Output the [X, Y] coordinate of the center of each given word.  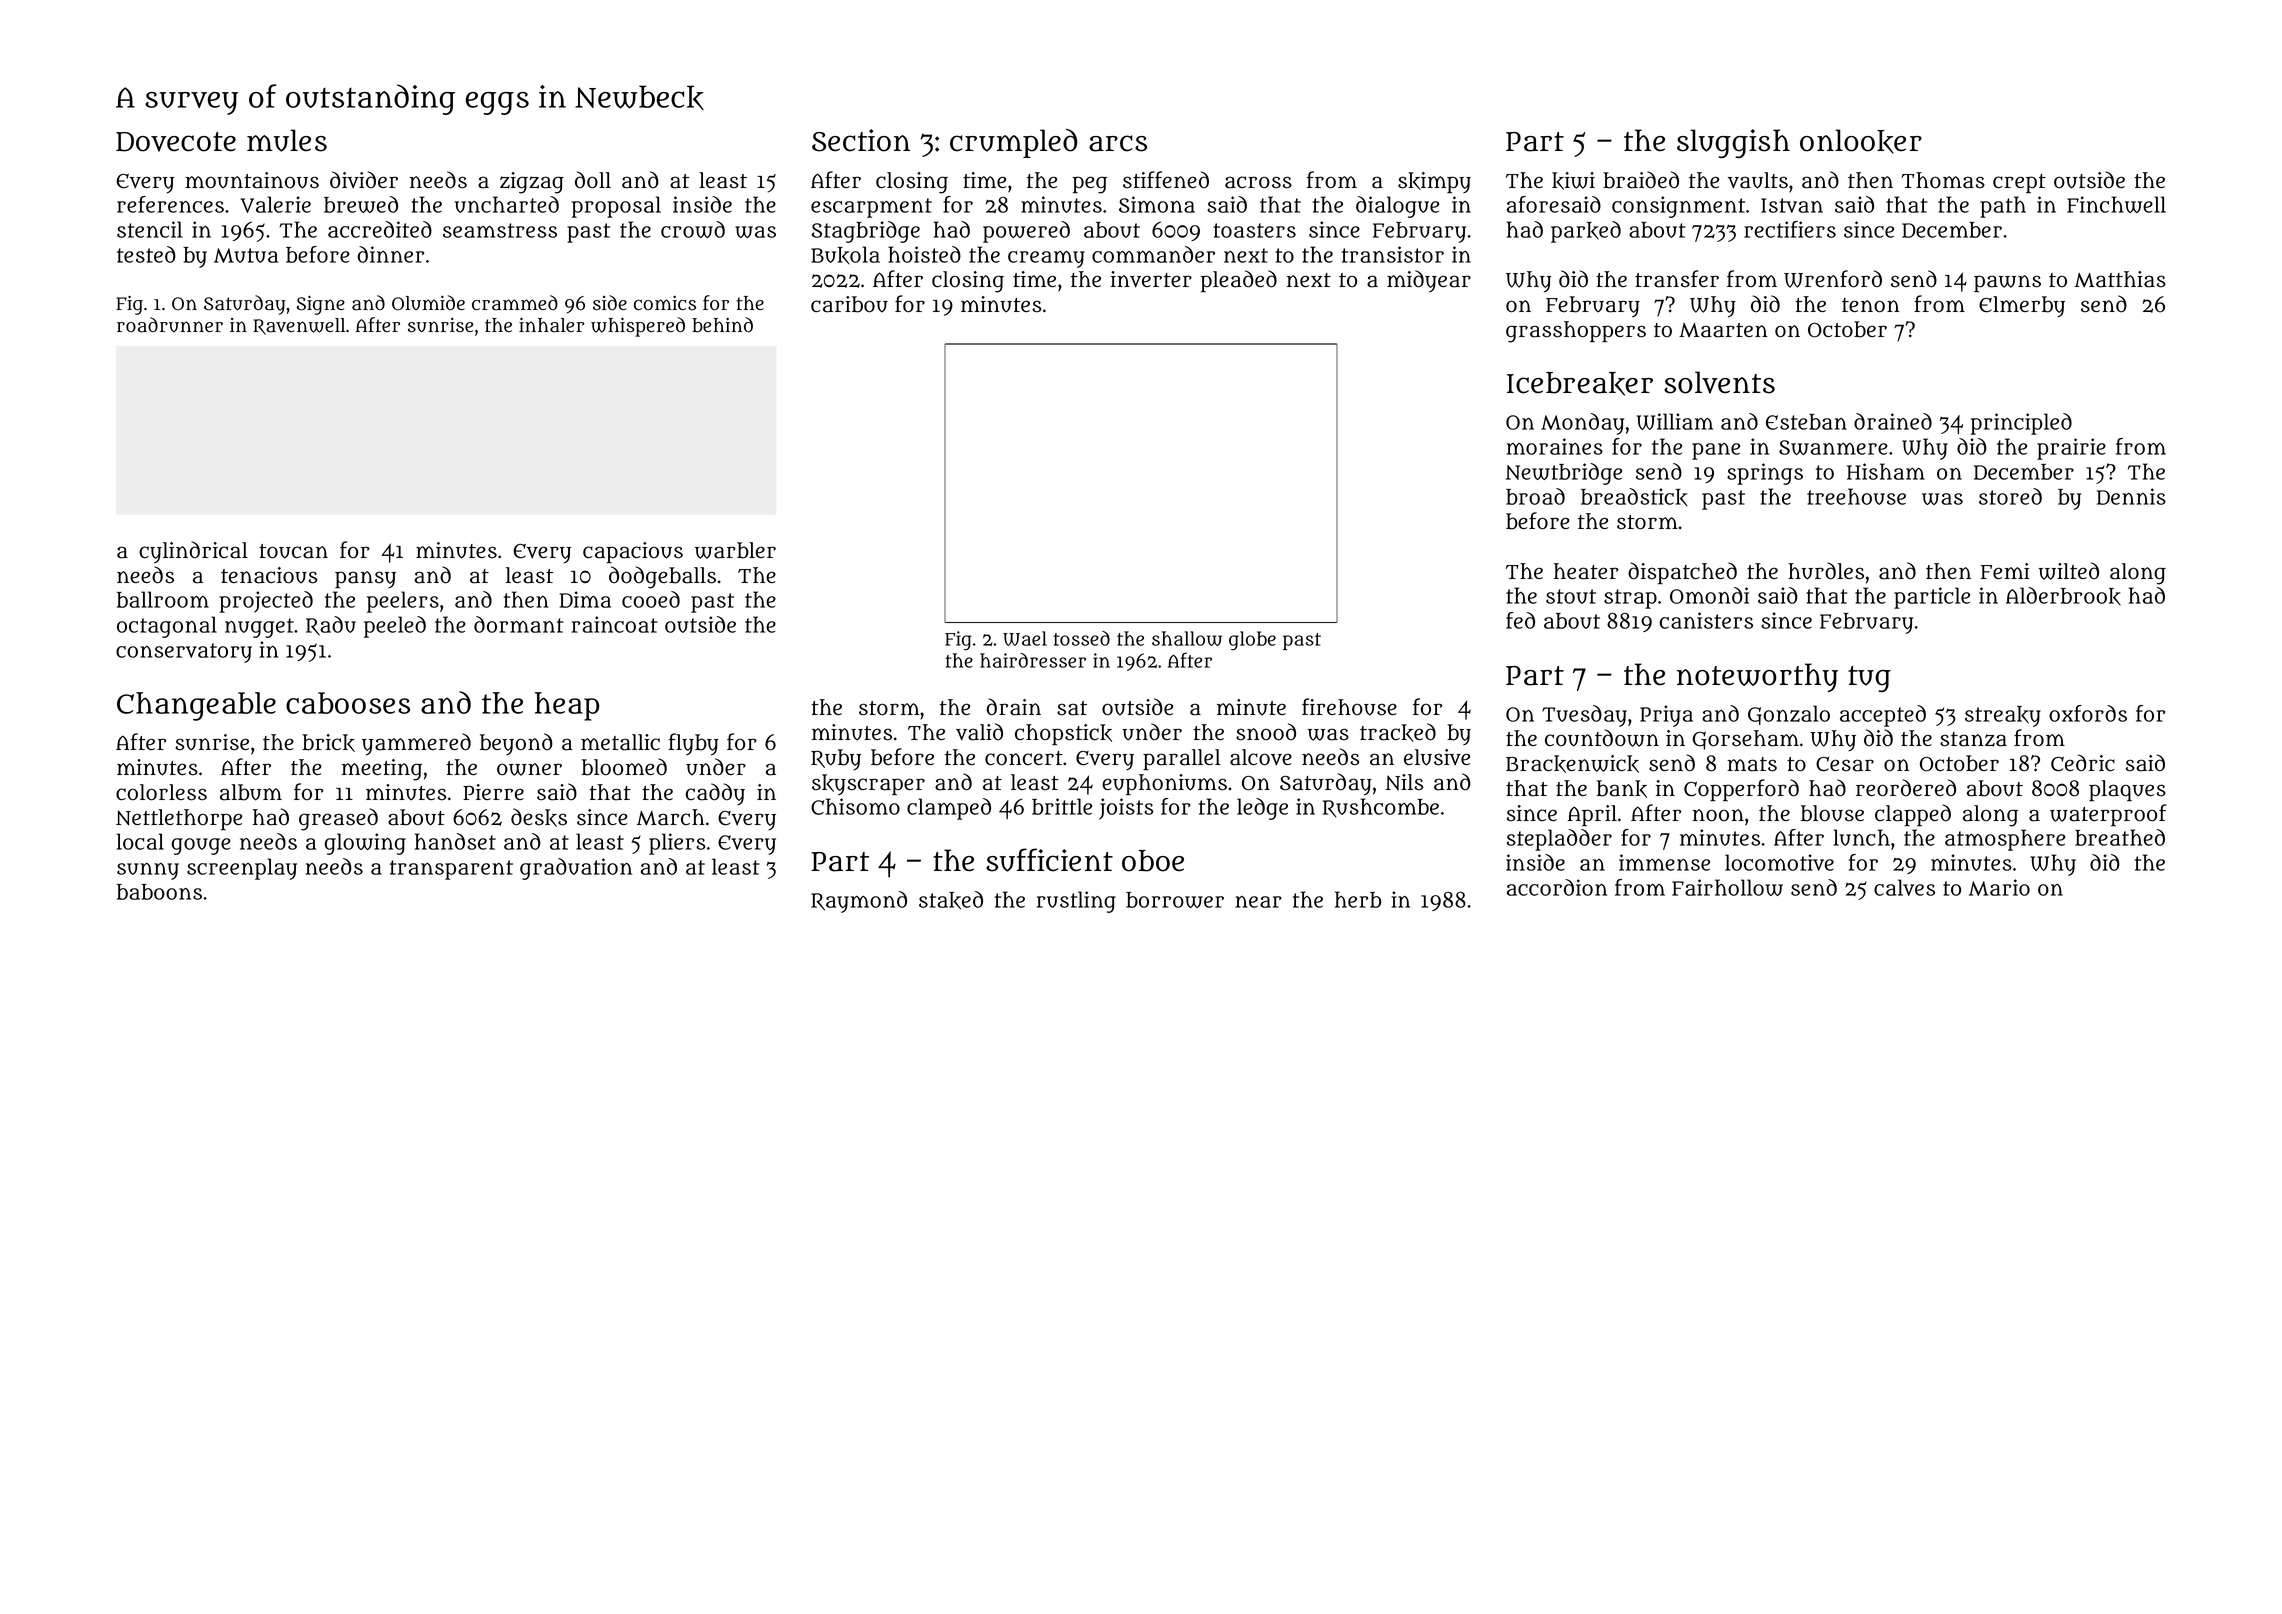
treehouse [1856, 496]
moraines [1555, 446]
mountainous [252, 180]
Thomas [1943, 180]
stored [2010, 496]
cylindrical [193, 552]
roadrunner [170, 325]
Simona [1157, 204]
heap [567, 706]
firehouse [1349, 707]
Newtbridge [1564, 474]
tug [1869, 679]
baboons [159, 892]
